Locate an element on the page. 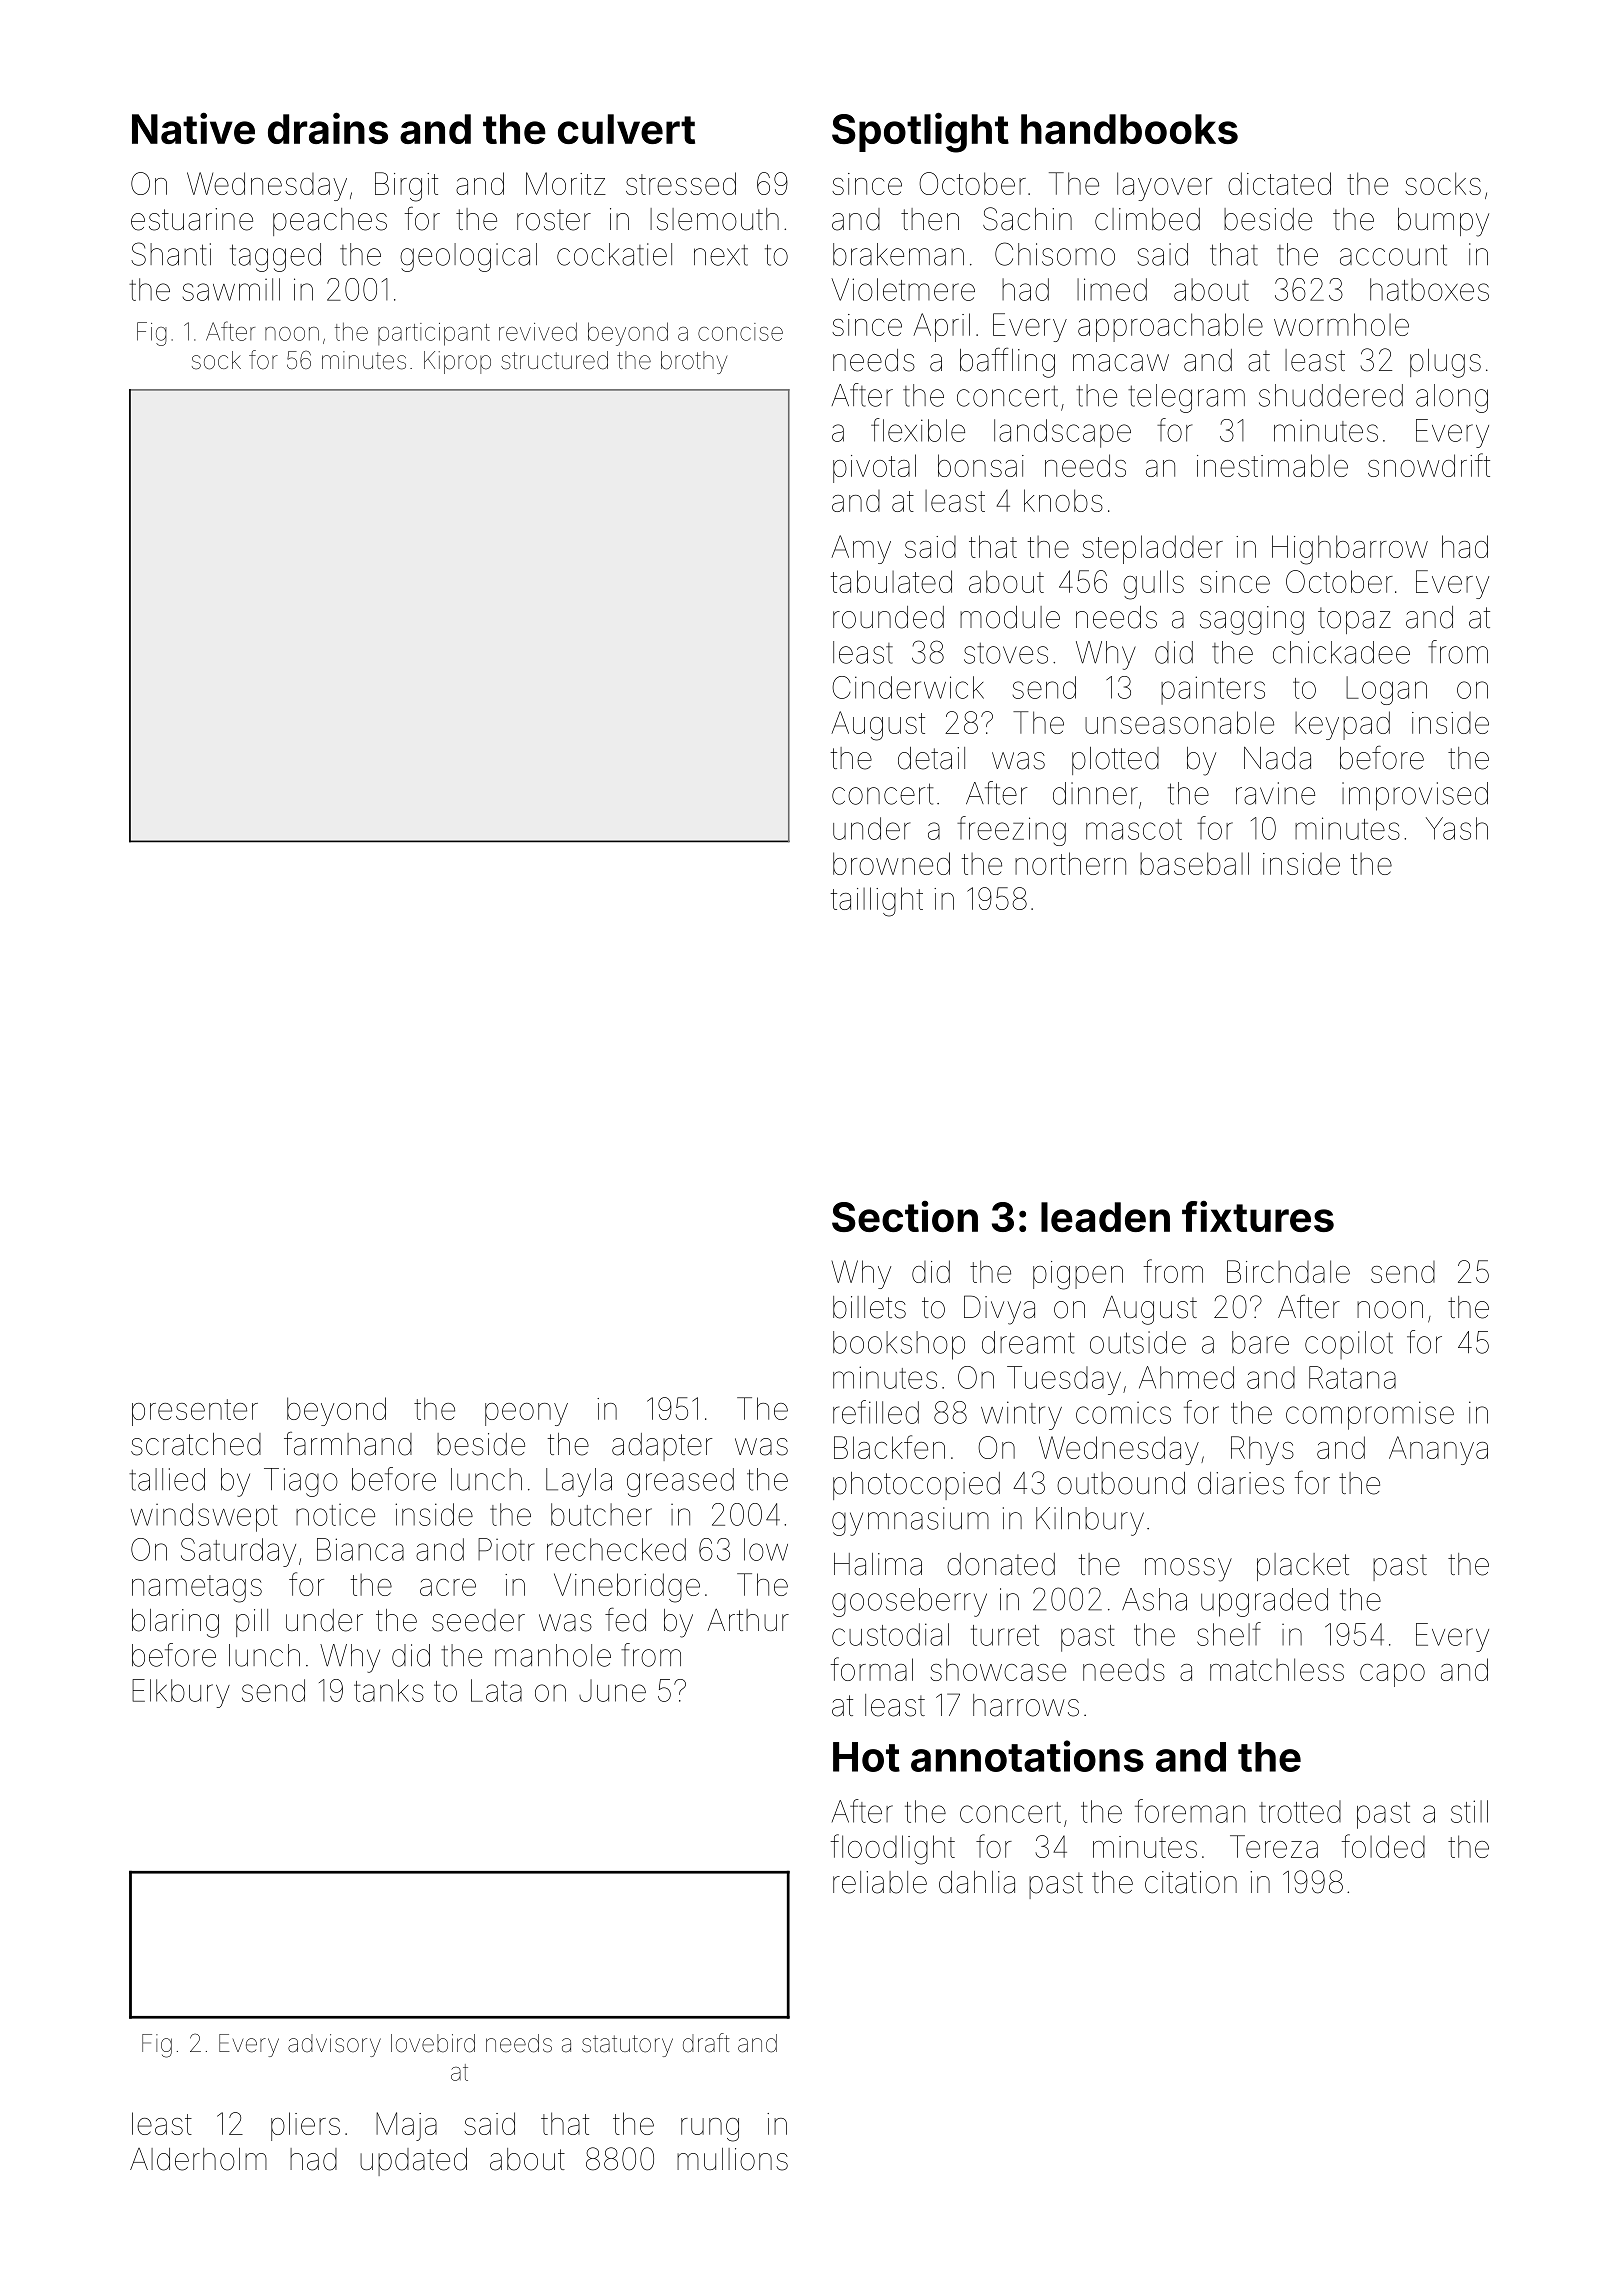  Yash is located at coordinates (1457, 828).
